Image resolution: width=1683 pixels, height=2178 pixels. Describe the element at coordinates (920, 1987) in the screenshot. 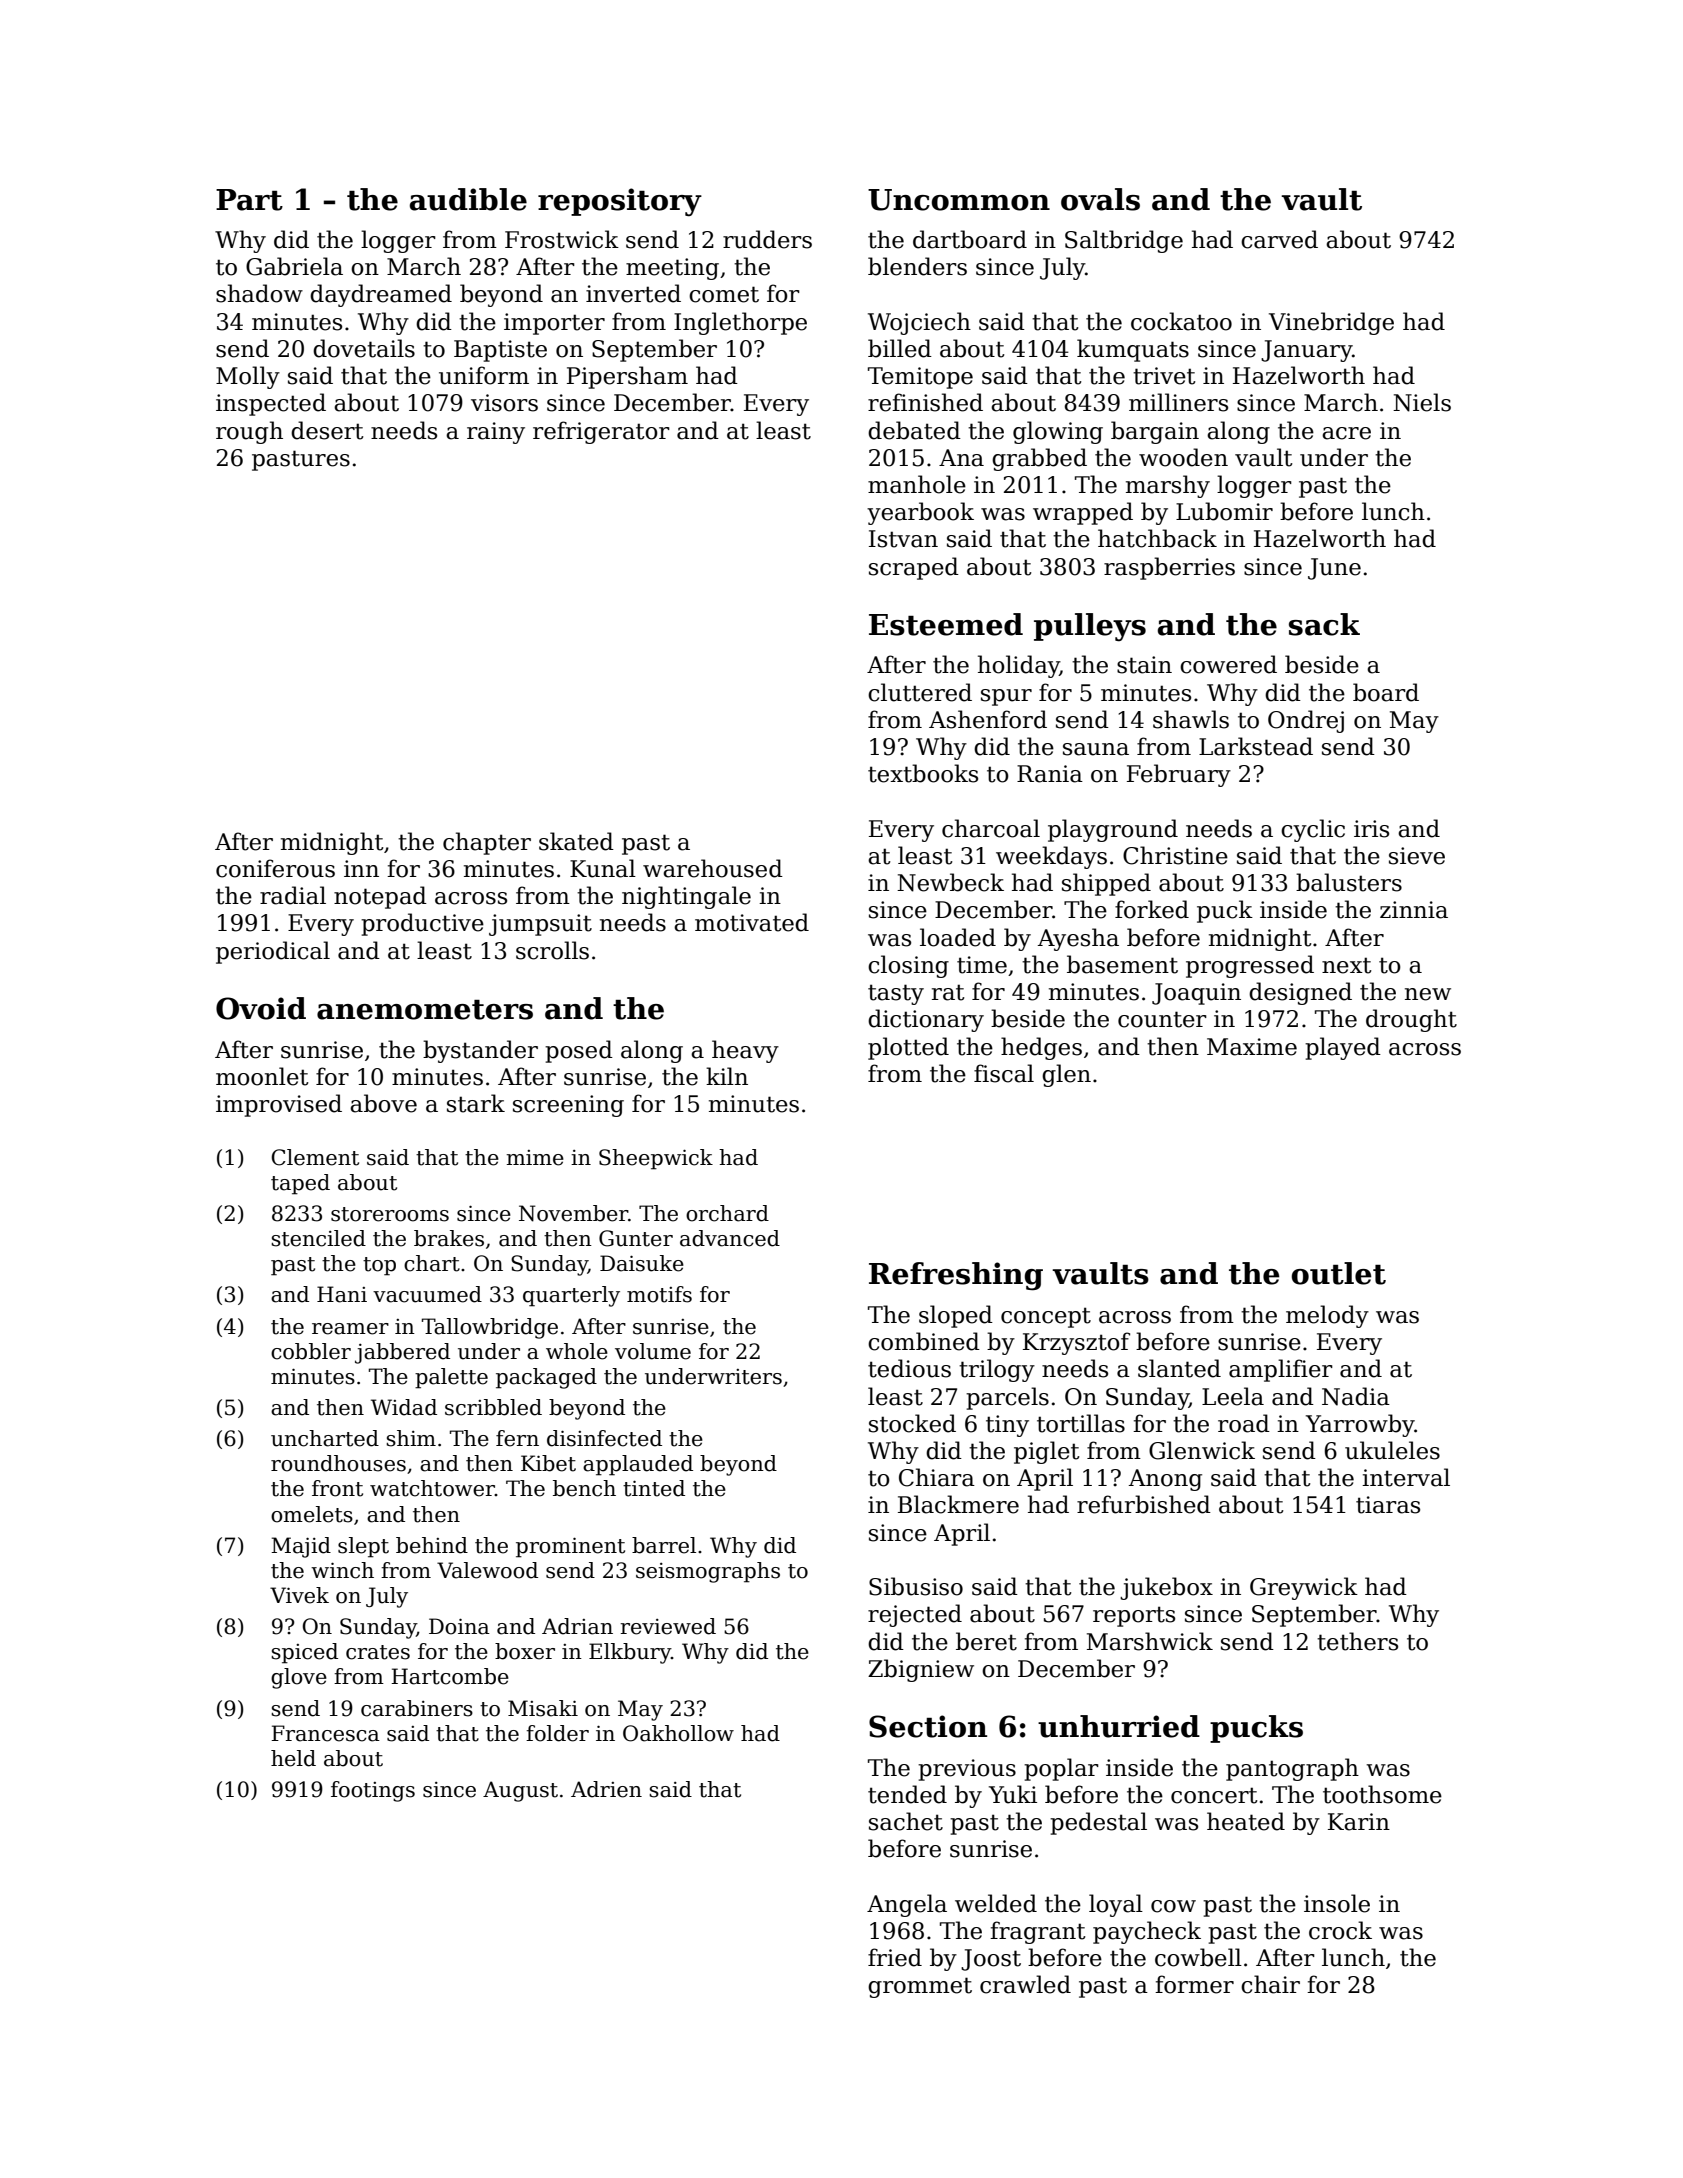

I see `grommet` at that location.
